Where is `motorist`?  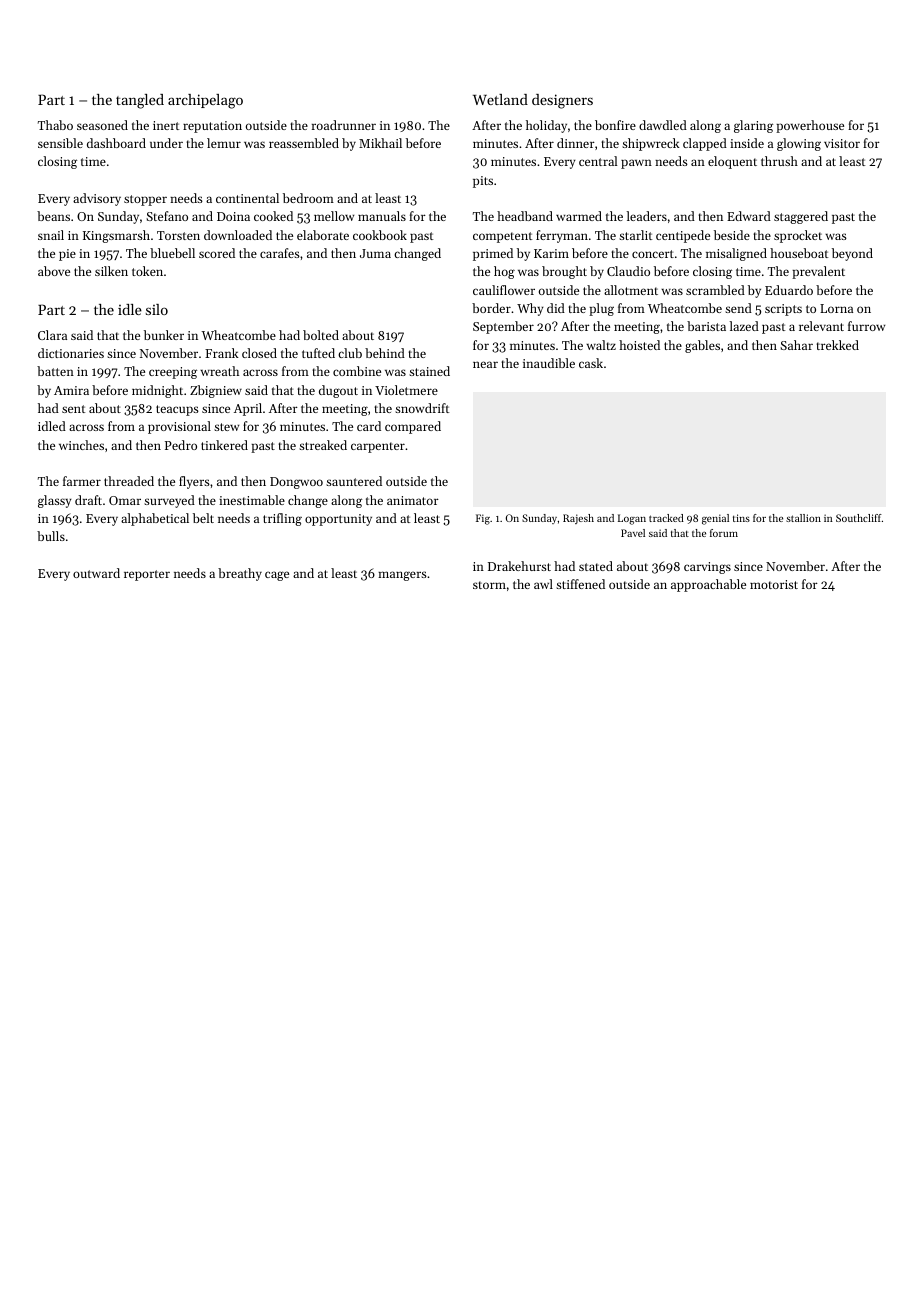
motorist is located at coordinates (774, 584).
